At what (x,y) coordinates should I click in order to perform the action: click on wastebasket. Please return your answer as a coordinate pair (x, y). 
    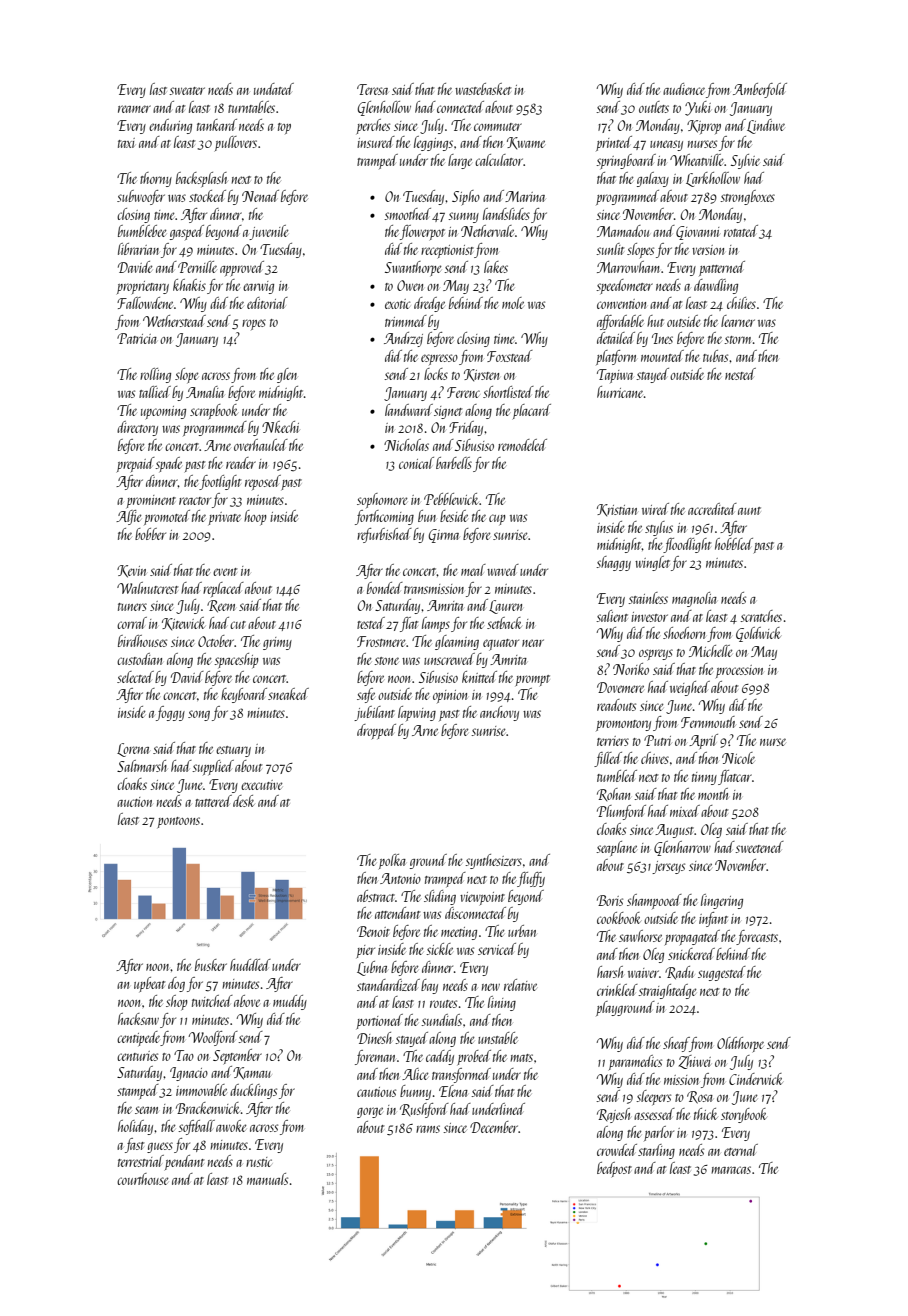
    Looking at the image, I should click on (483, 89).
